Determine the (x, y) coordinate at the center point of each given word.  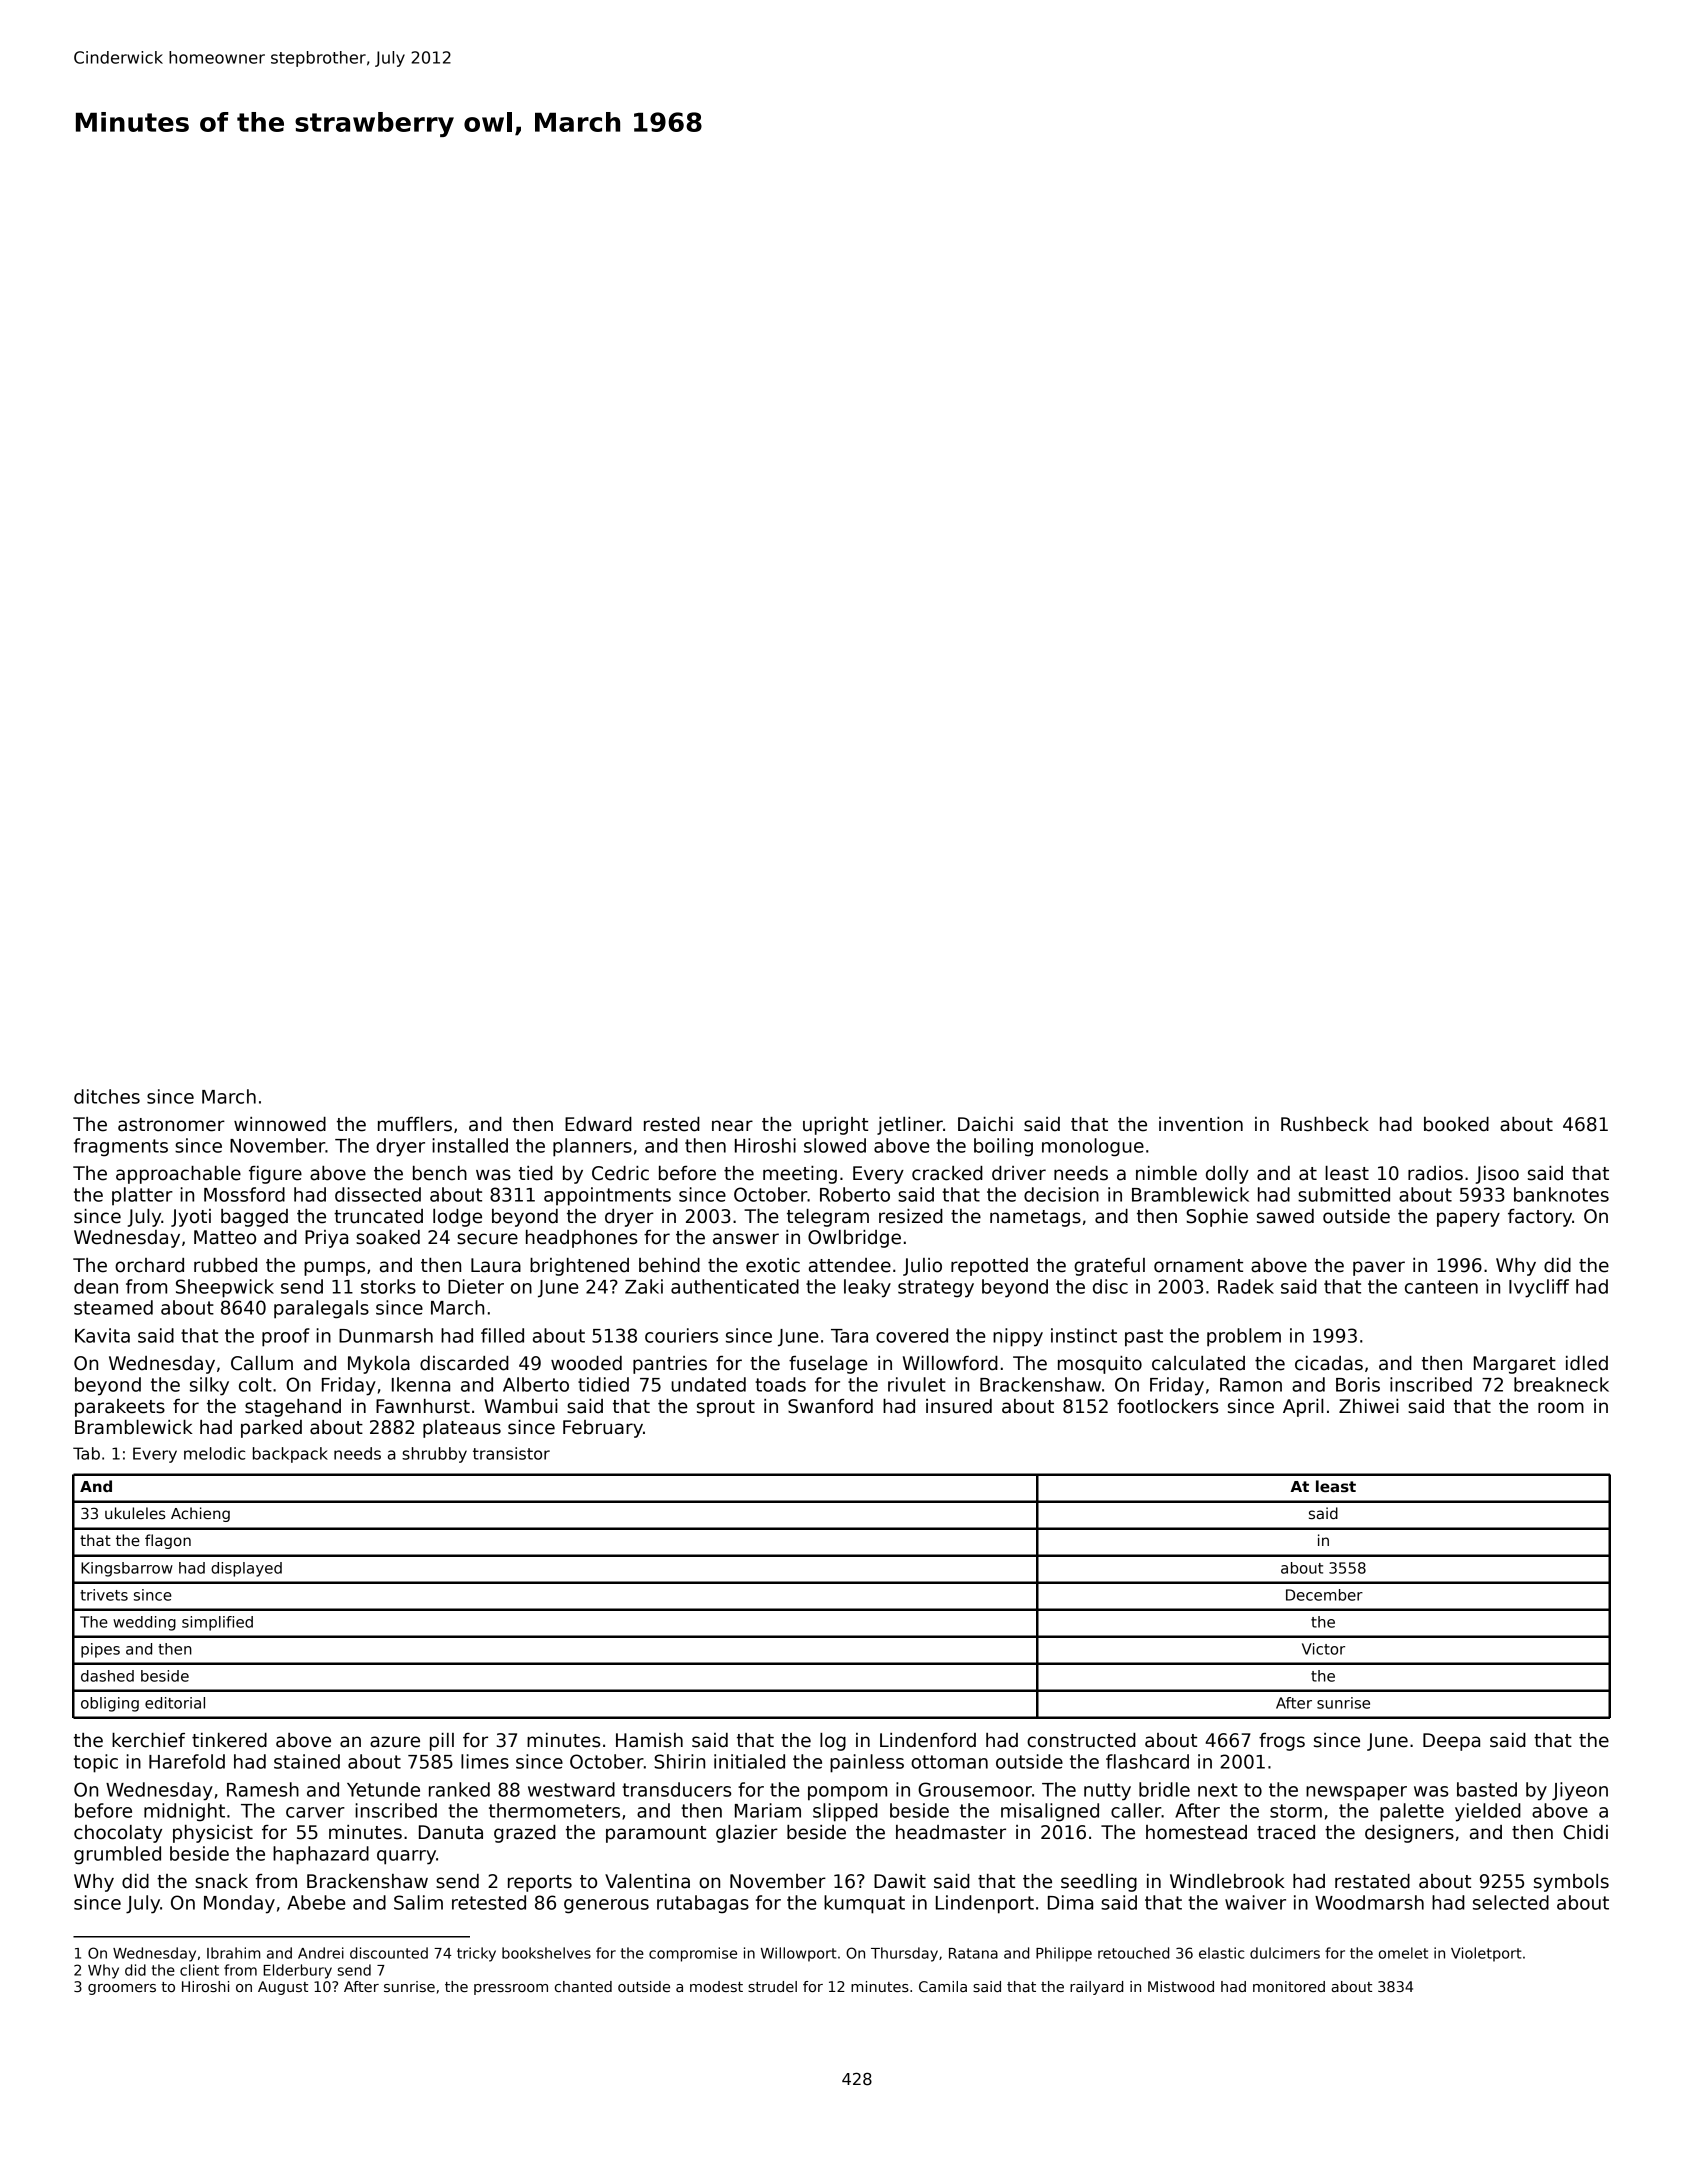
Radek (1246, 1286)
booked (1456, 1124)
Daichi (985, 1124)
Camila (943, 1986)
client (199, 1970)
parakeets (120, 1408)
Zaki (644, 1286)
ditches (107, 1096)
